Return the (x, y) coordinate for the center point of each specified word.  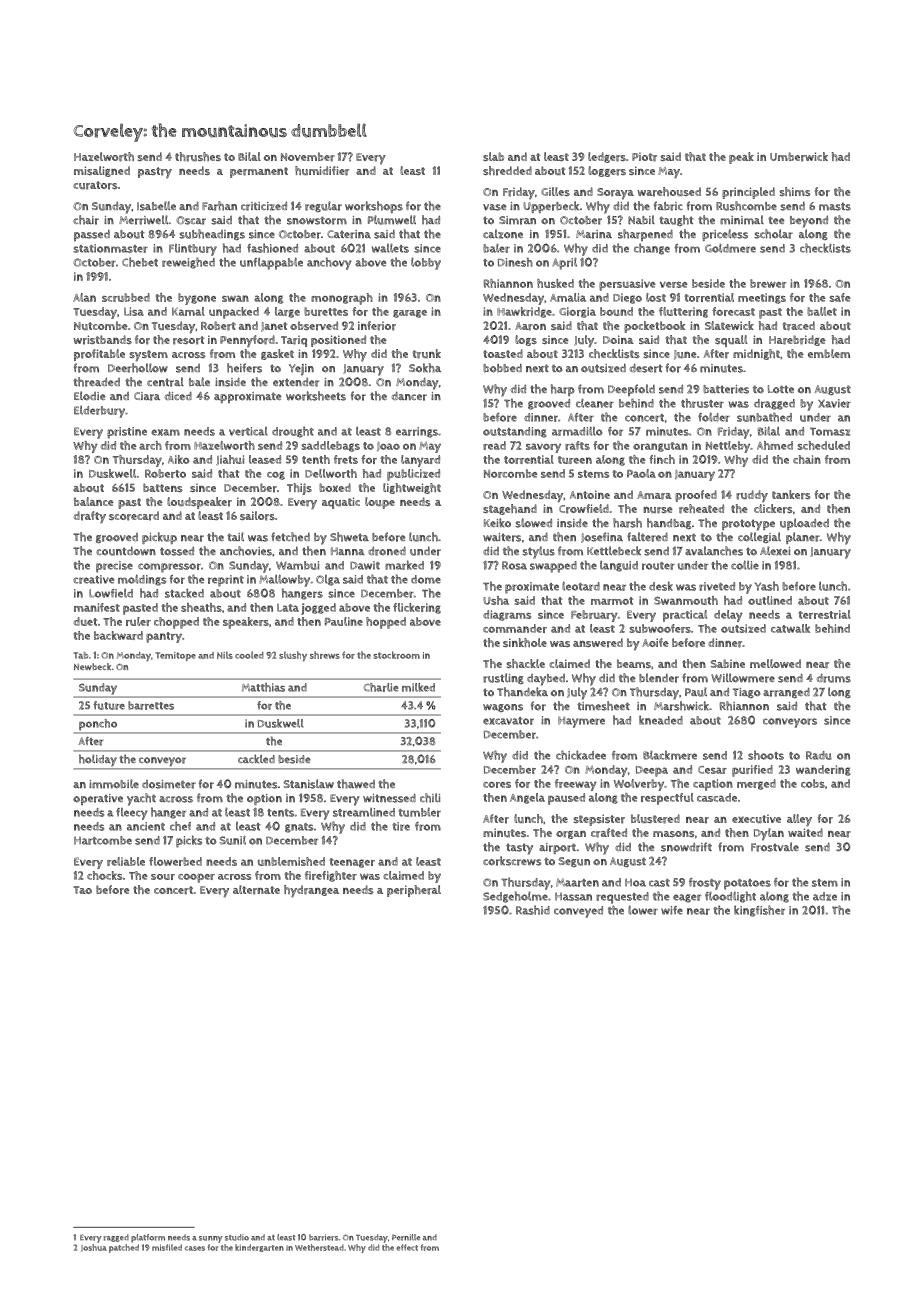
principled (748, 193)
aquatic (341, 503)
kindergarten (259, 1248)
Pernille (406, 1237)
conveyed (578, 912)
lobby (426, 263)
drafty (90, 517)
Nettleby (728, 447)
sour (163, 877)
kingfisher (759, 911)
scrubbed (126, 297)
